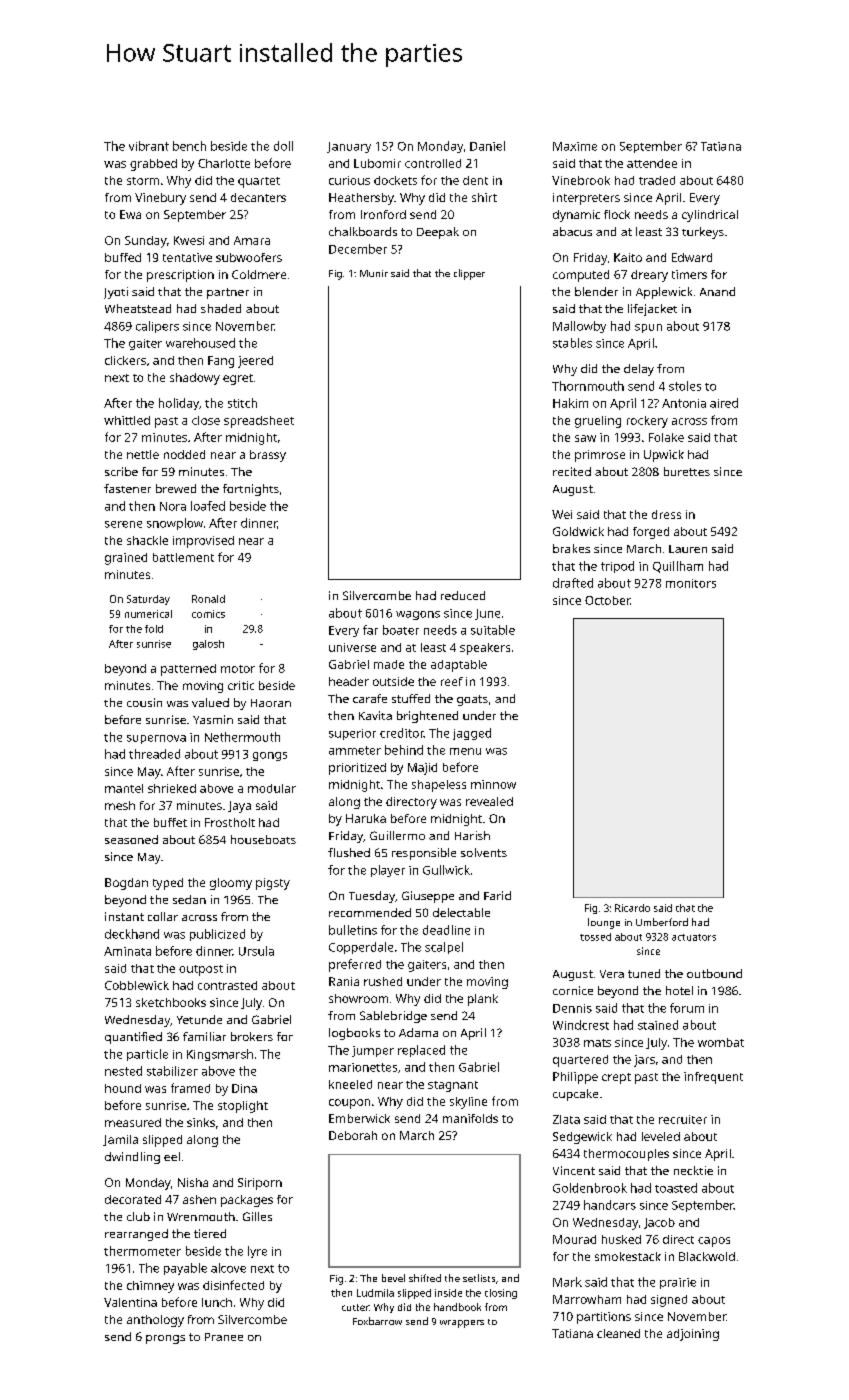 The image size is (849, 1400). What do you see at coordinates (377, 1321) in the screenshot?
I see `Foxbarrow` at bounding box center [377, 1321].
